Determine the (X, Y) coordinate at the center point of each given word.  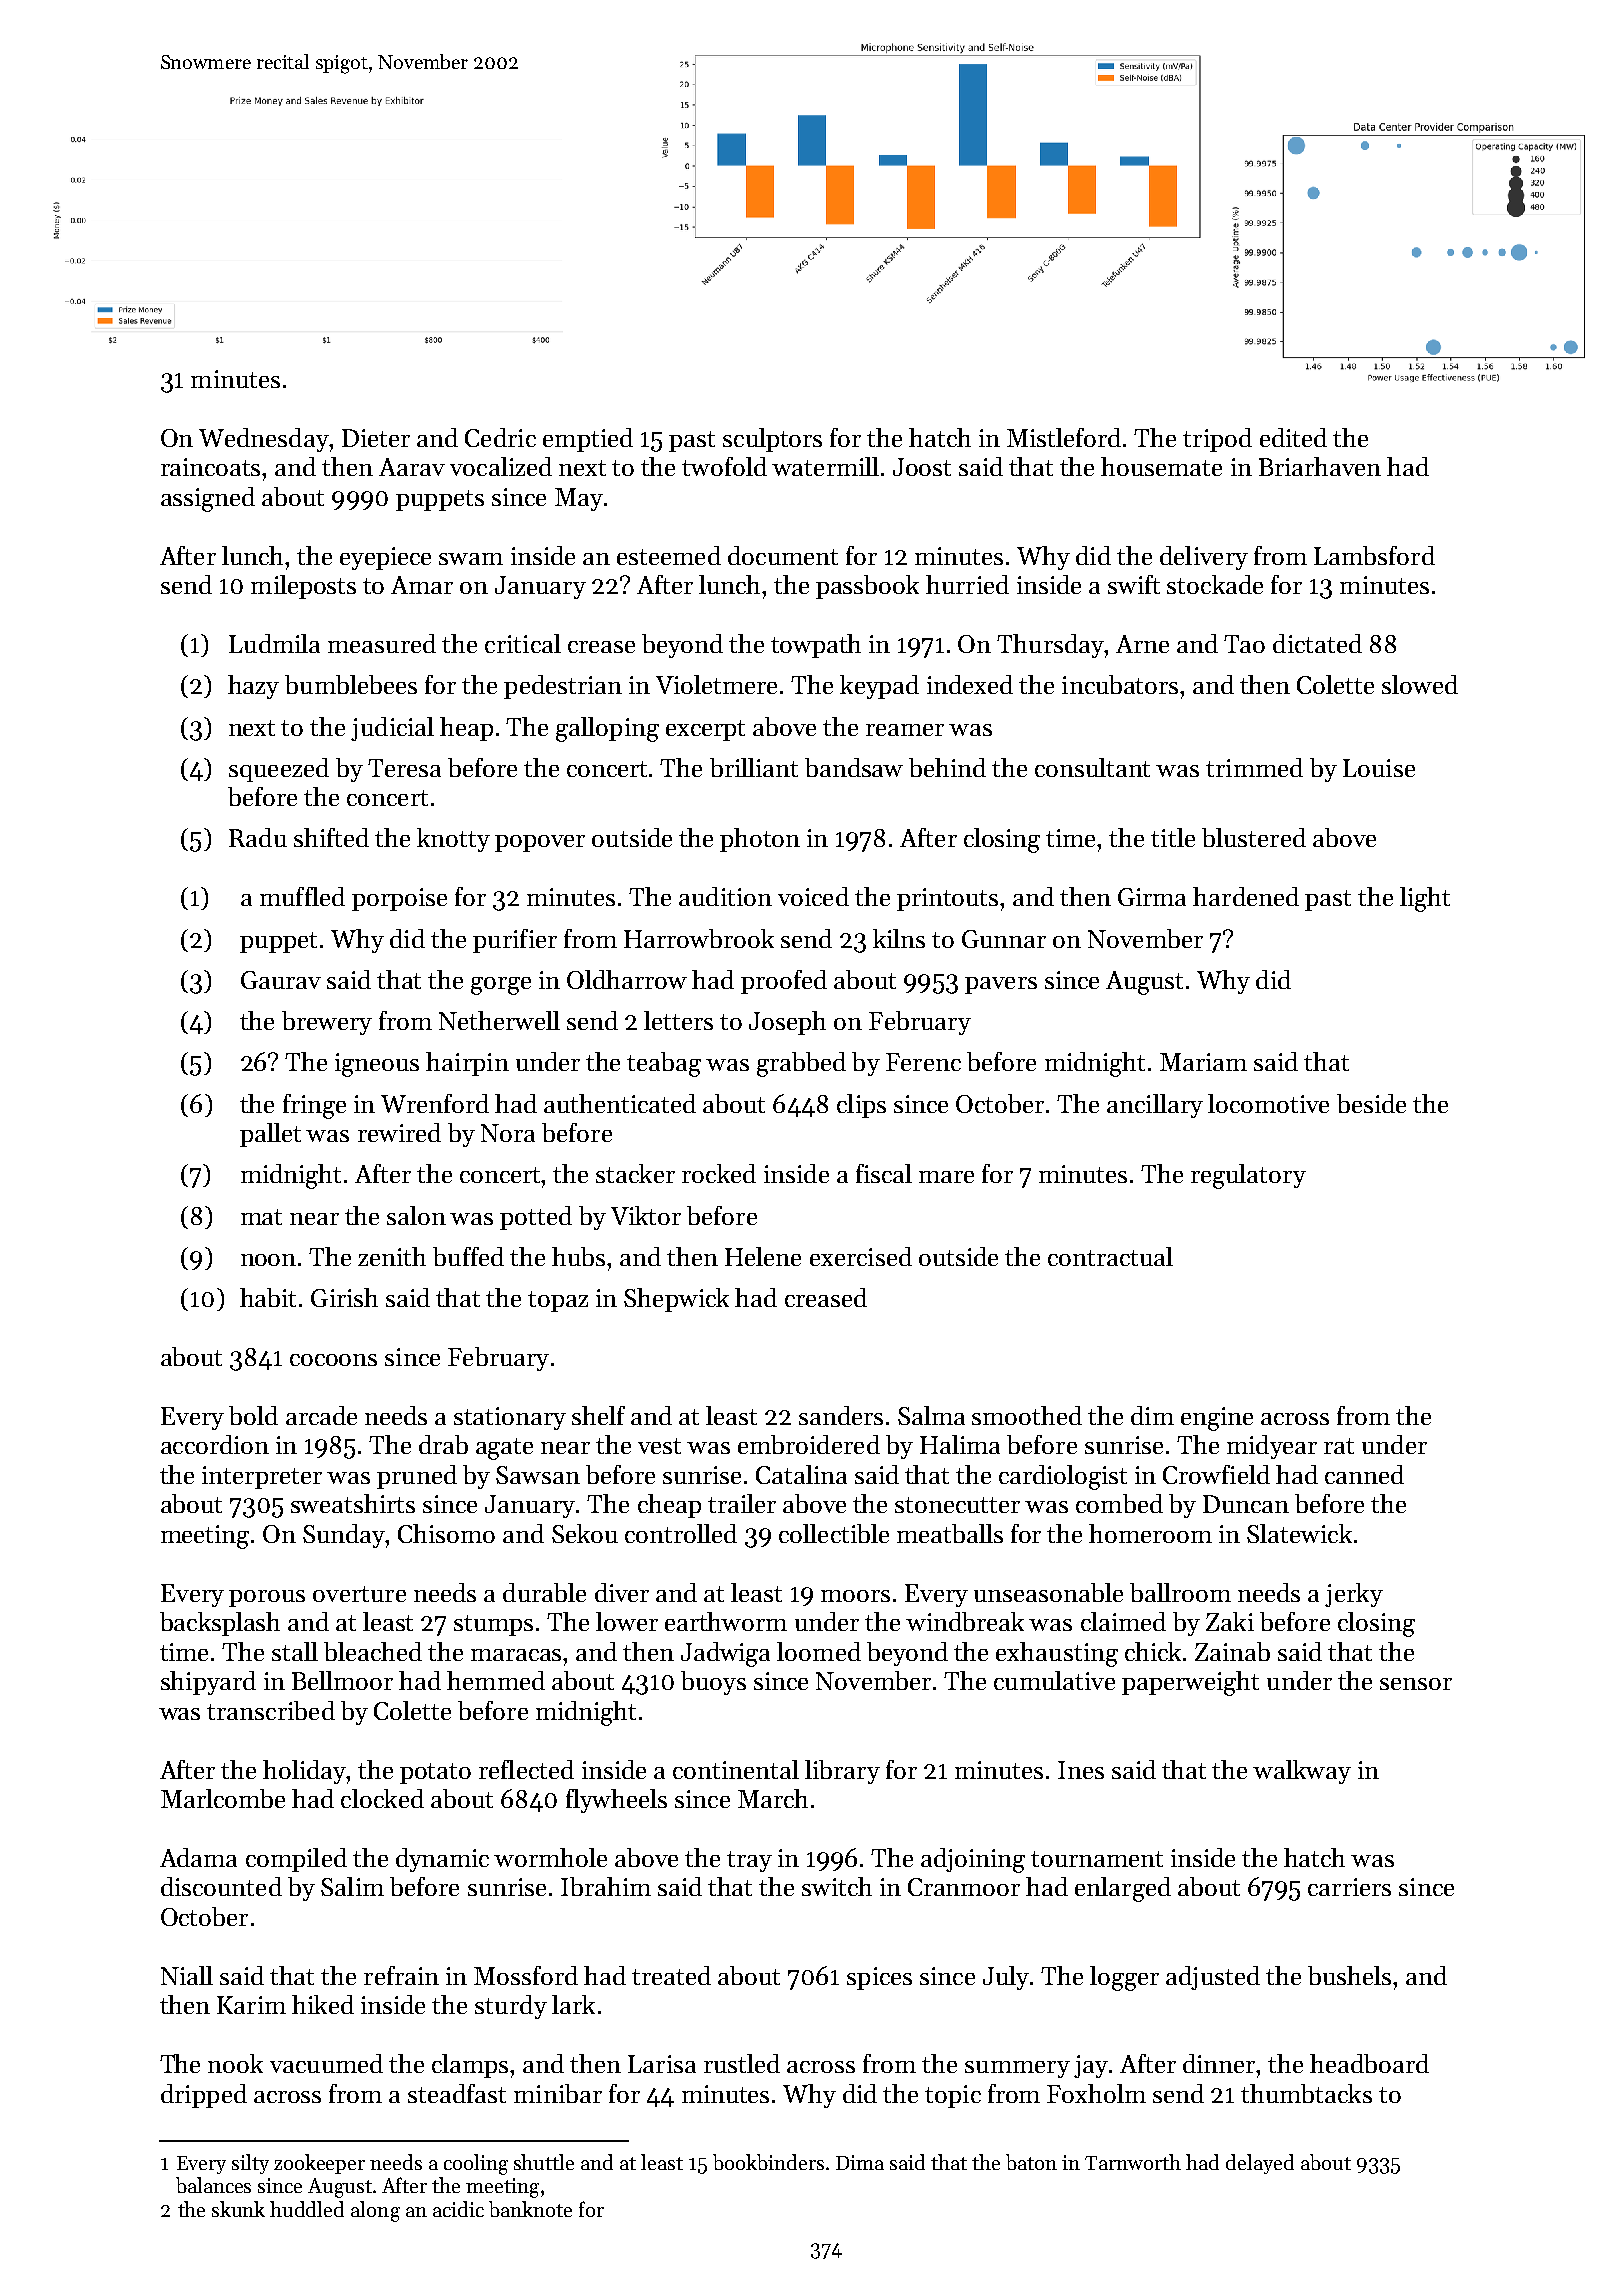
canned (1364, 1474)
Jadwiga (725, 1654)
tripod (1217, 440)
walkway (1302, 1772)
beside (1371, 1103)
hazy (253, 687)
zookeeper (319, 2164)
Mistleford (1064, 437)
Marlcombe (223, 1798)
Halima (960, 1444)
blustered (1254, 837)
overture (359, 1594)
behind (947, 767)
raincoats (210, 467)
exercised (861, 1256)
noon (268, 1260)
